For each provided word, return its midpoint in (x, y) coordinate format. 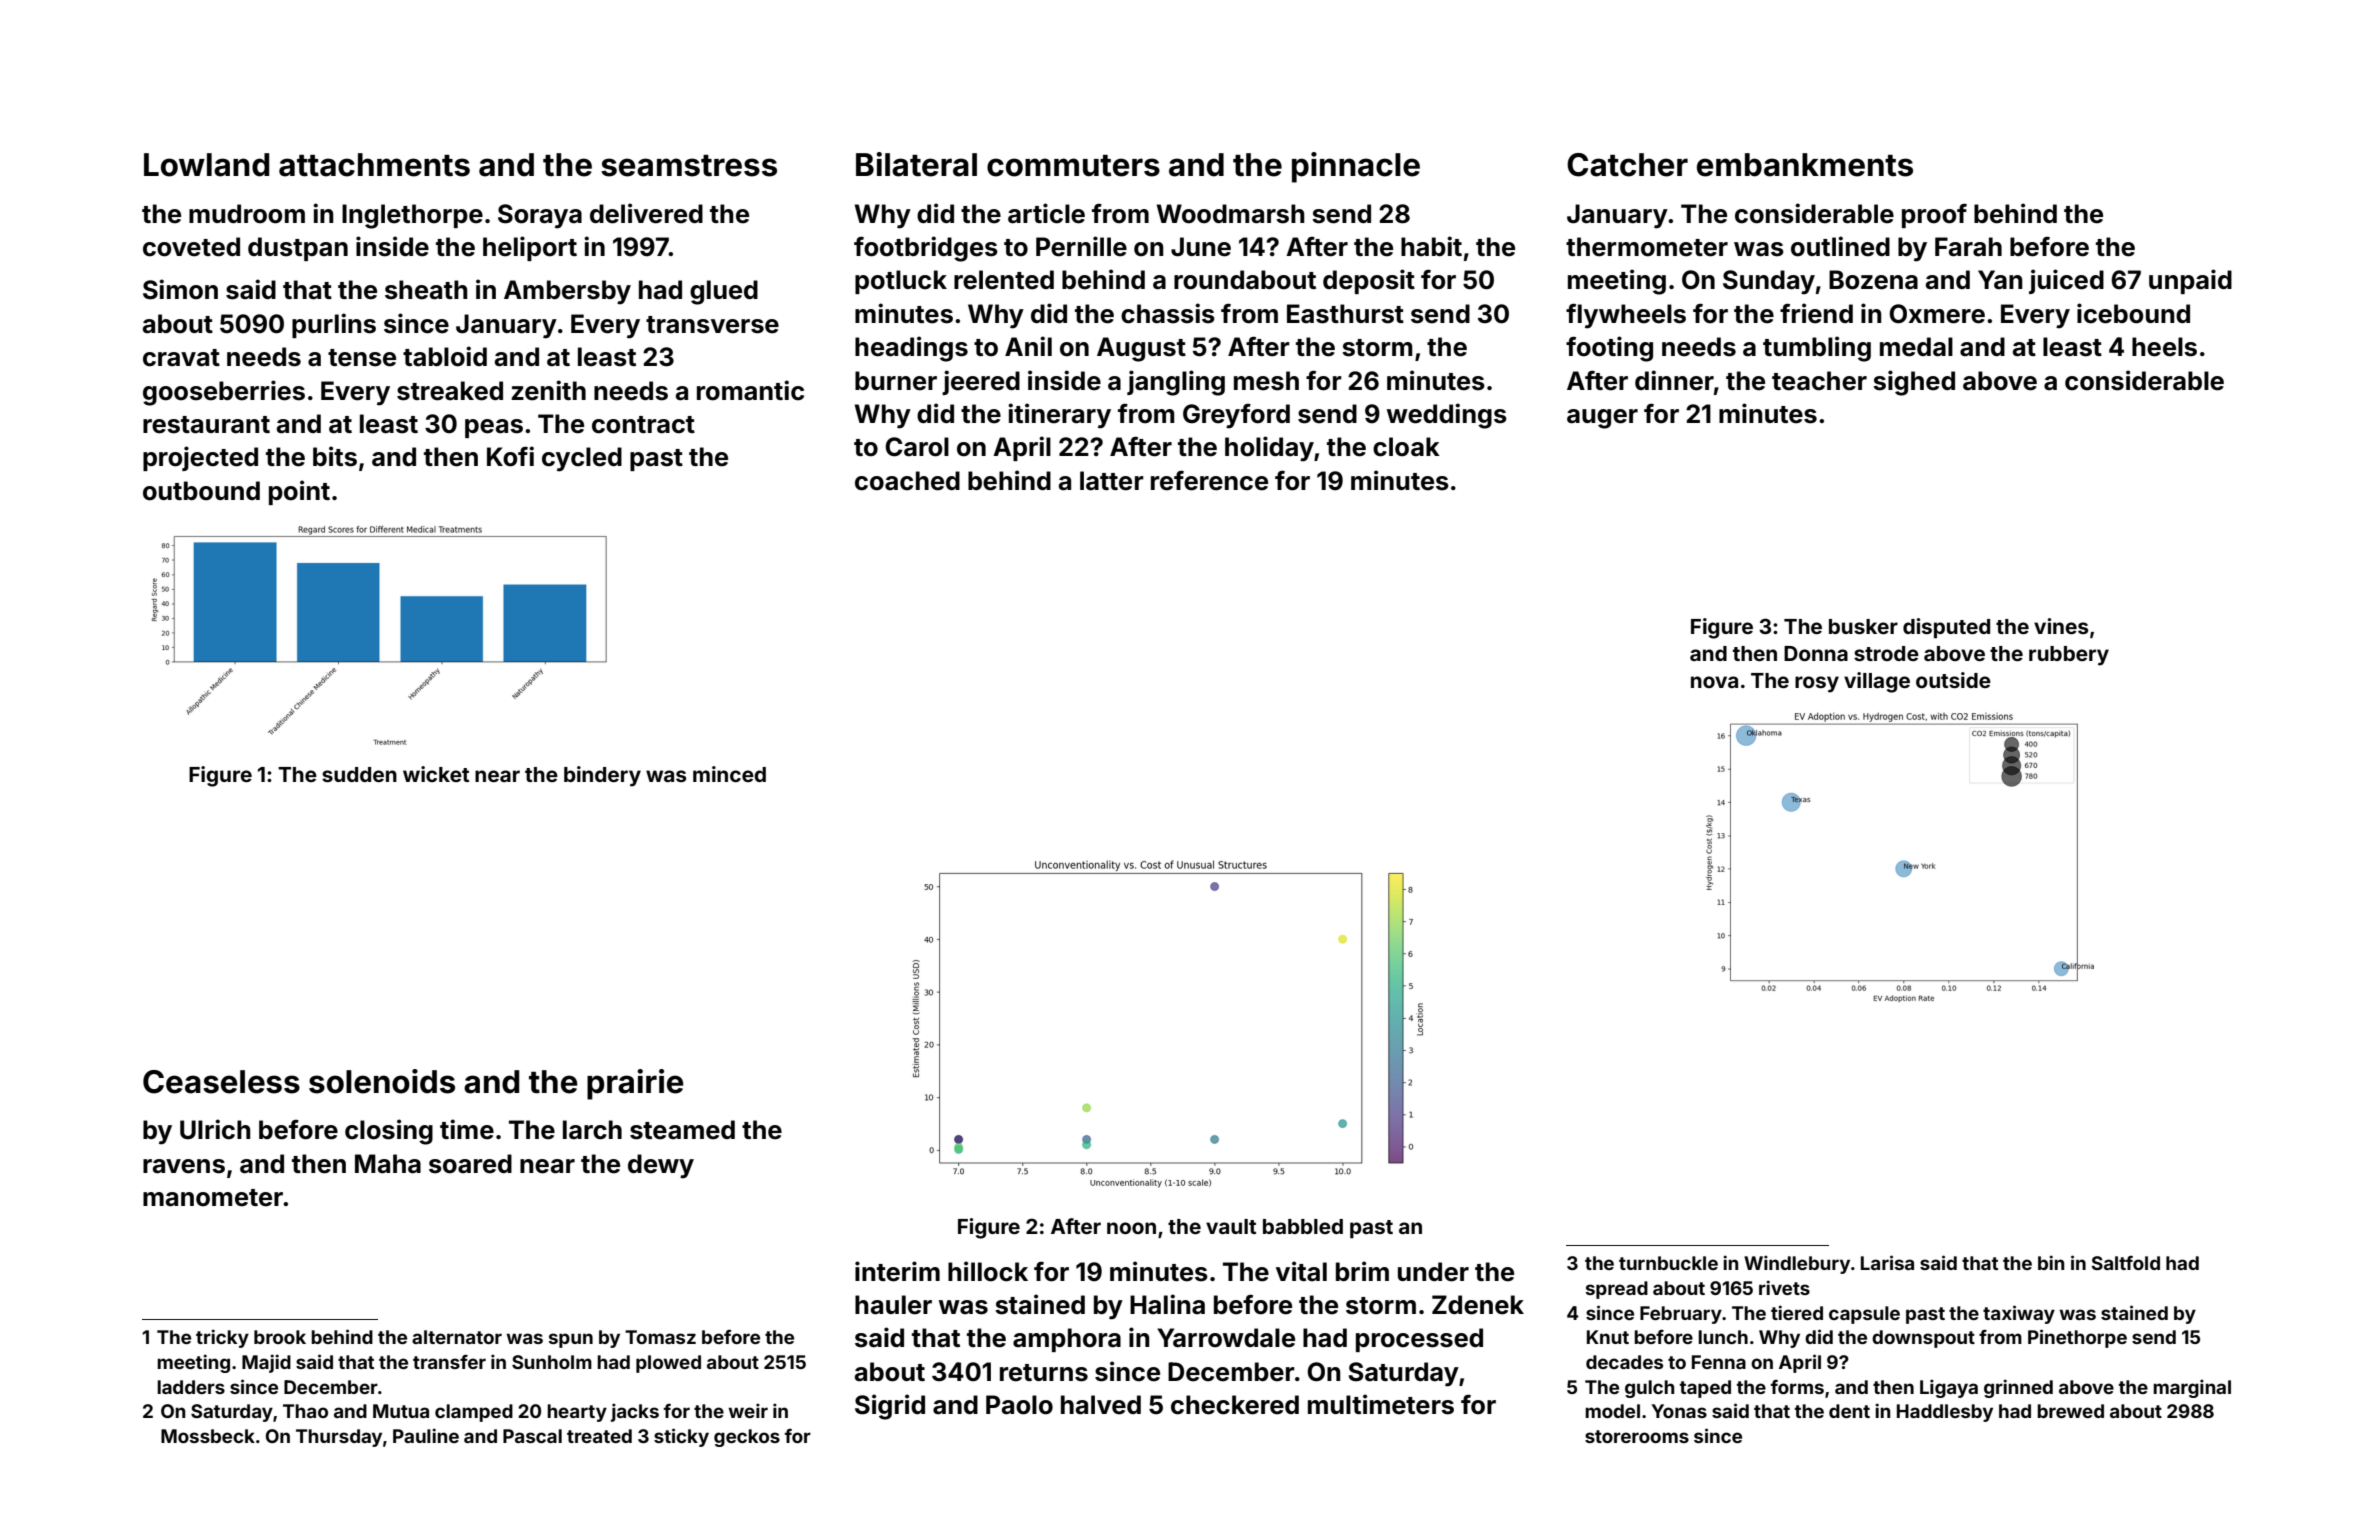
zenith (548, 390)
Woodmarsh (1230, 214)
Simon (180, 289)
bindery (602, 776)
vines (2061, 626)
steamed (682, 1130)
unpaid (2190, 281)
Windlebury (1797, 1264)
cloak (1406, 447)
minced (729, 774)
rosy (1817, 684)
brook (280, 1337)
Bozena (1873, 280)
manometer (213, 1198)
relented (1004, 280)
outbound (201, 491)
